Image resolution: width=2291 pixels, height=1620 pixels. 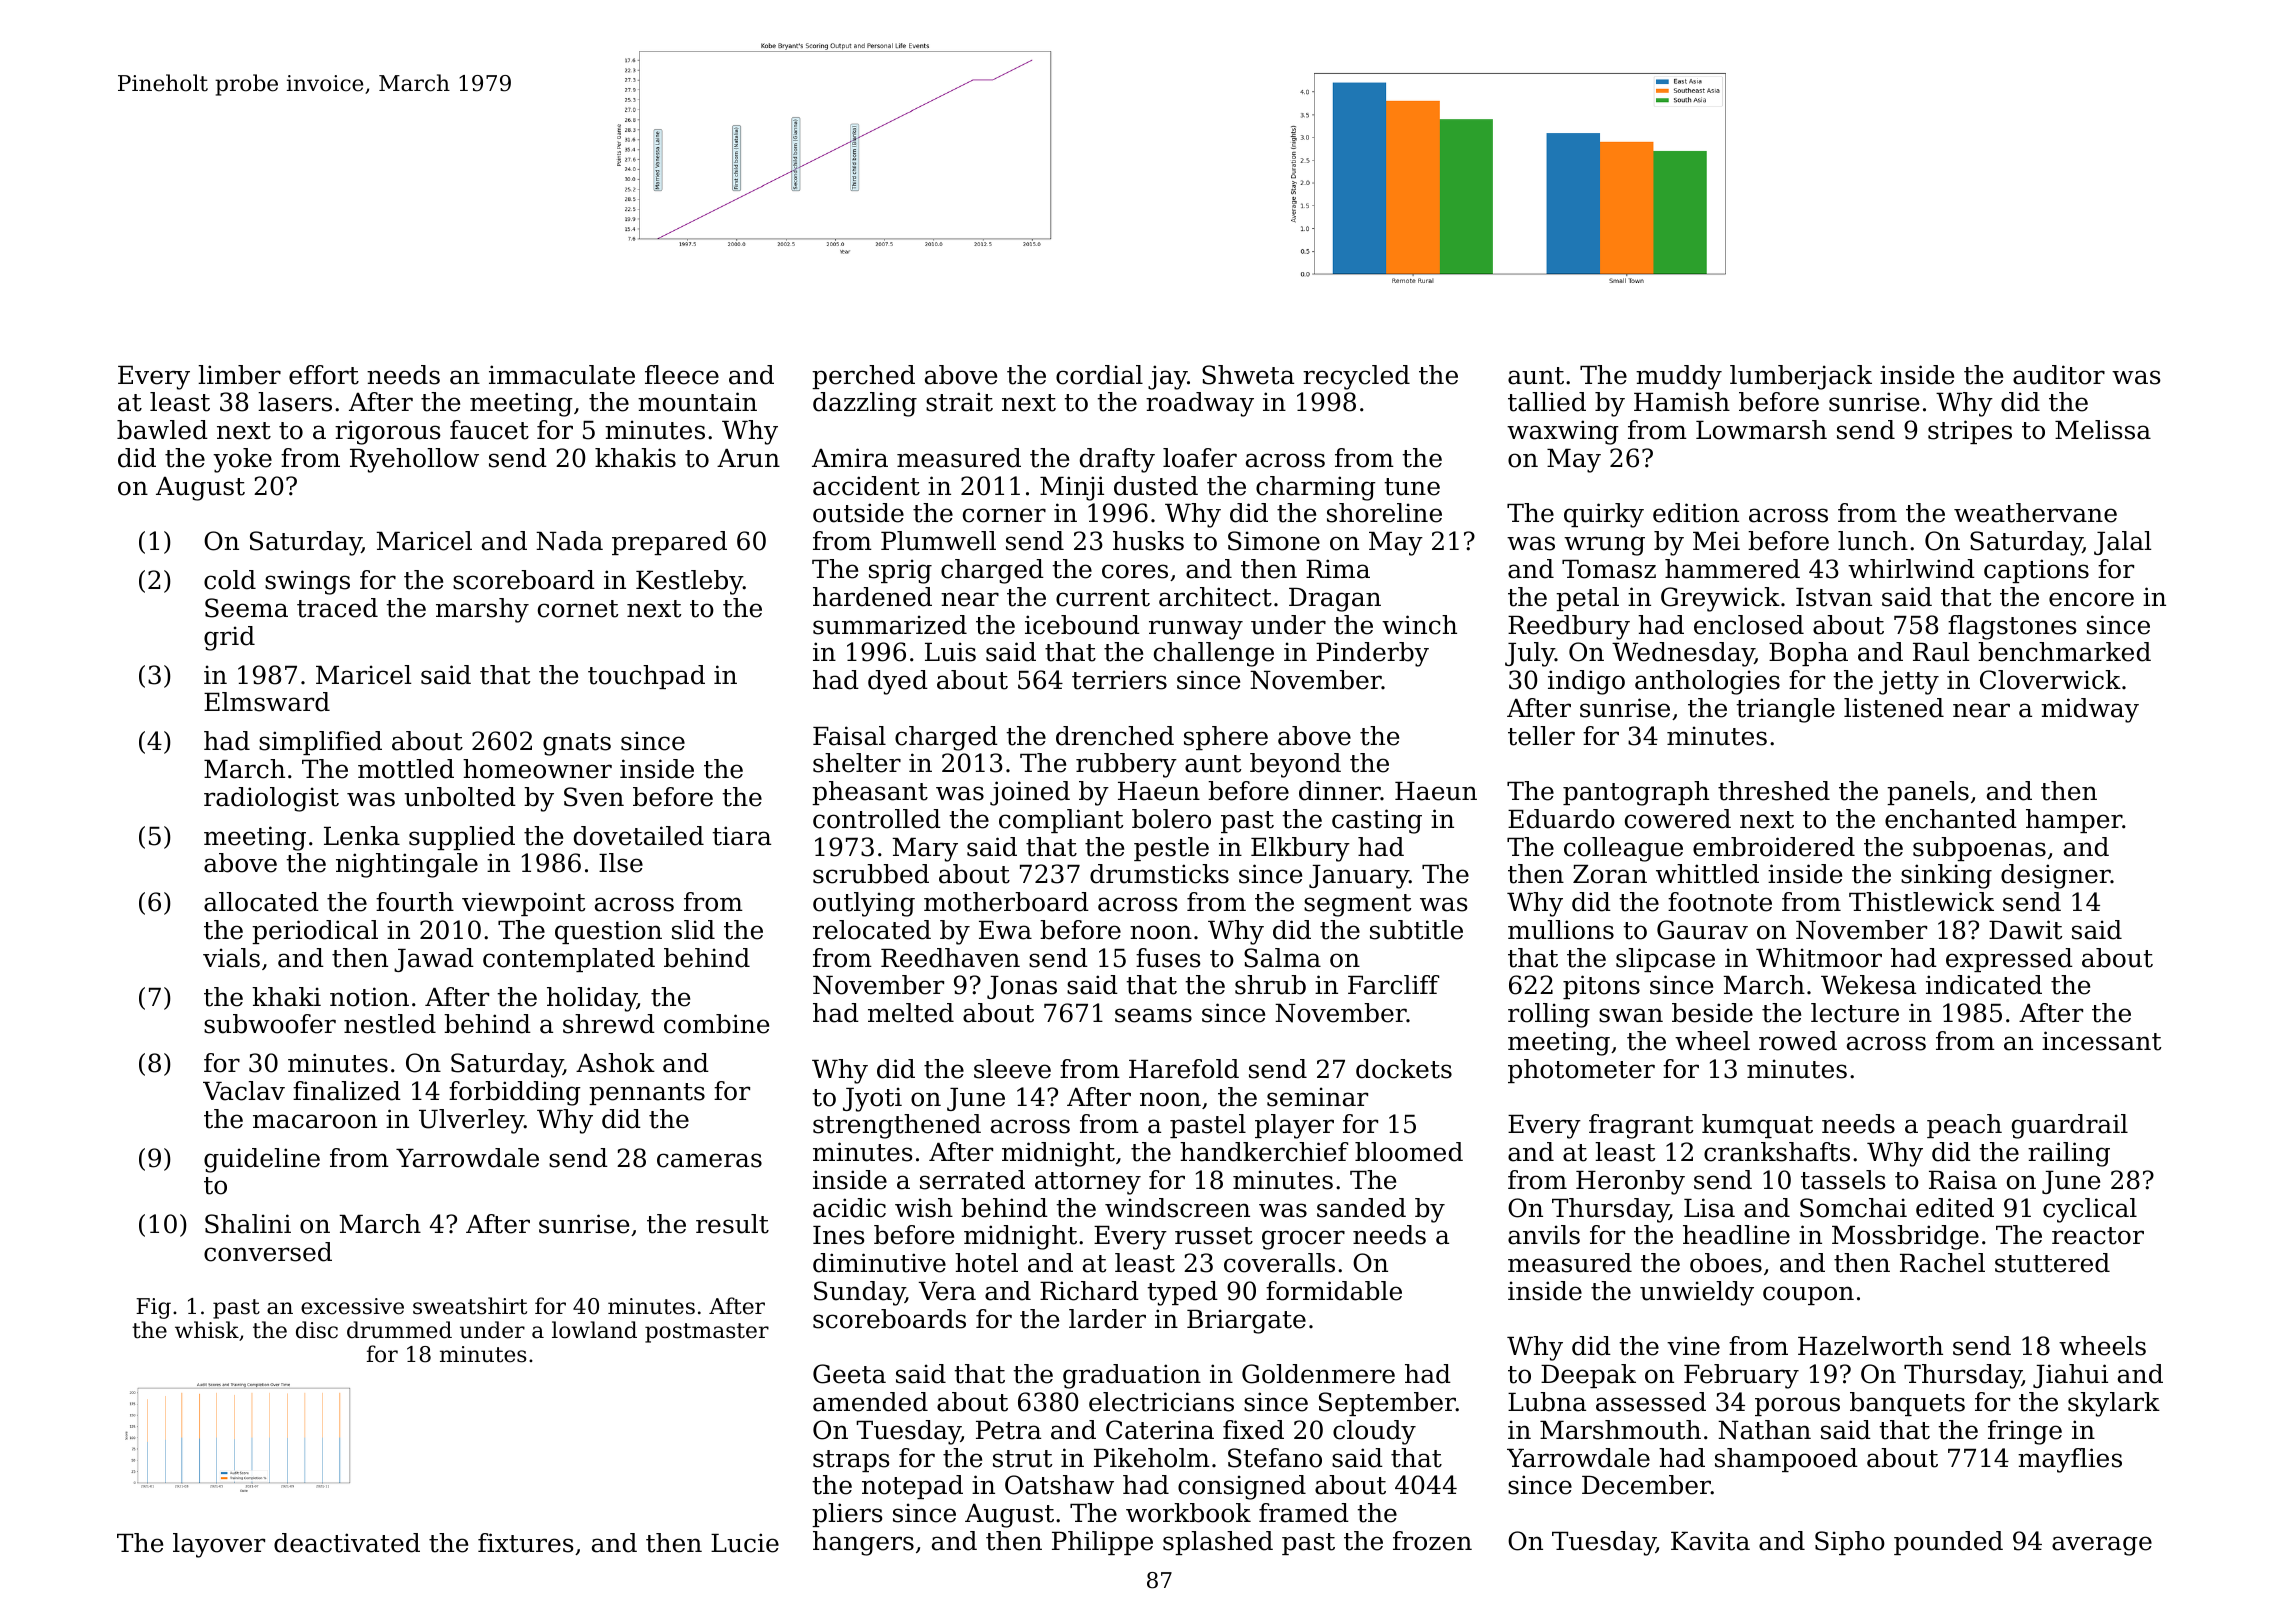 I want to click on Harefold, so click(x=1184, y=1069).
